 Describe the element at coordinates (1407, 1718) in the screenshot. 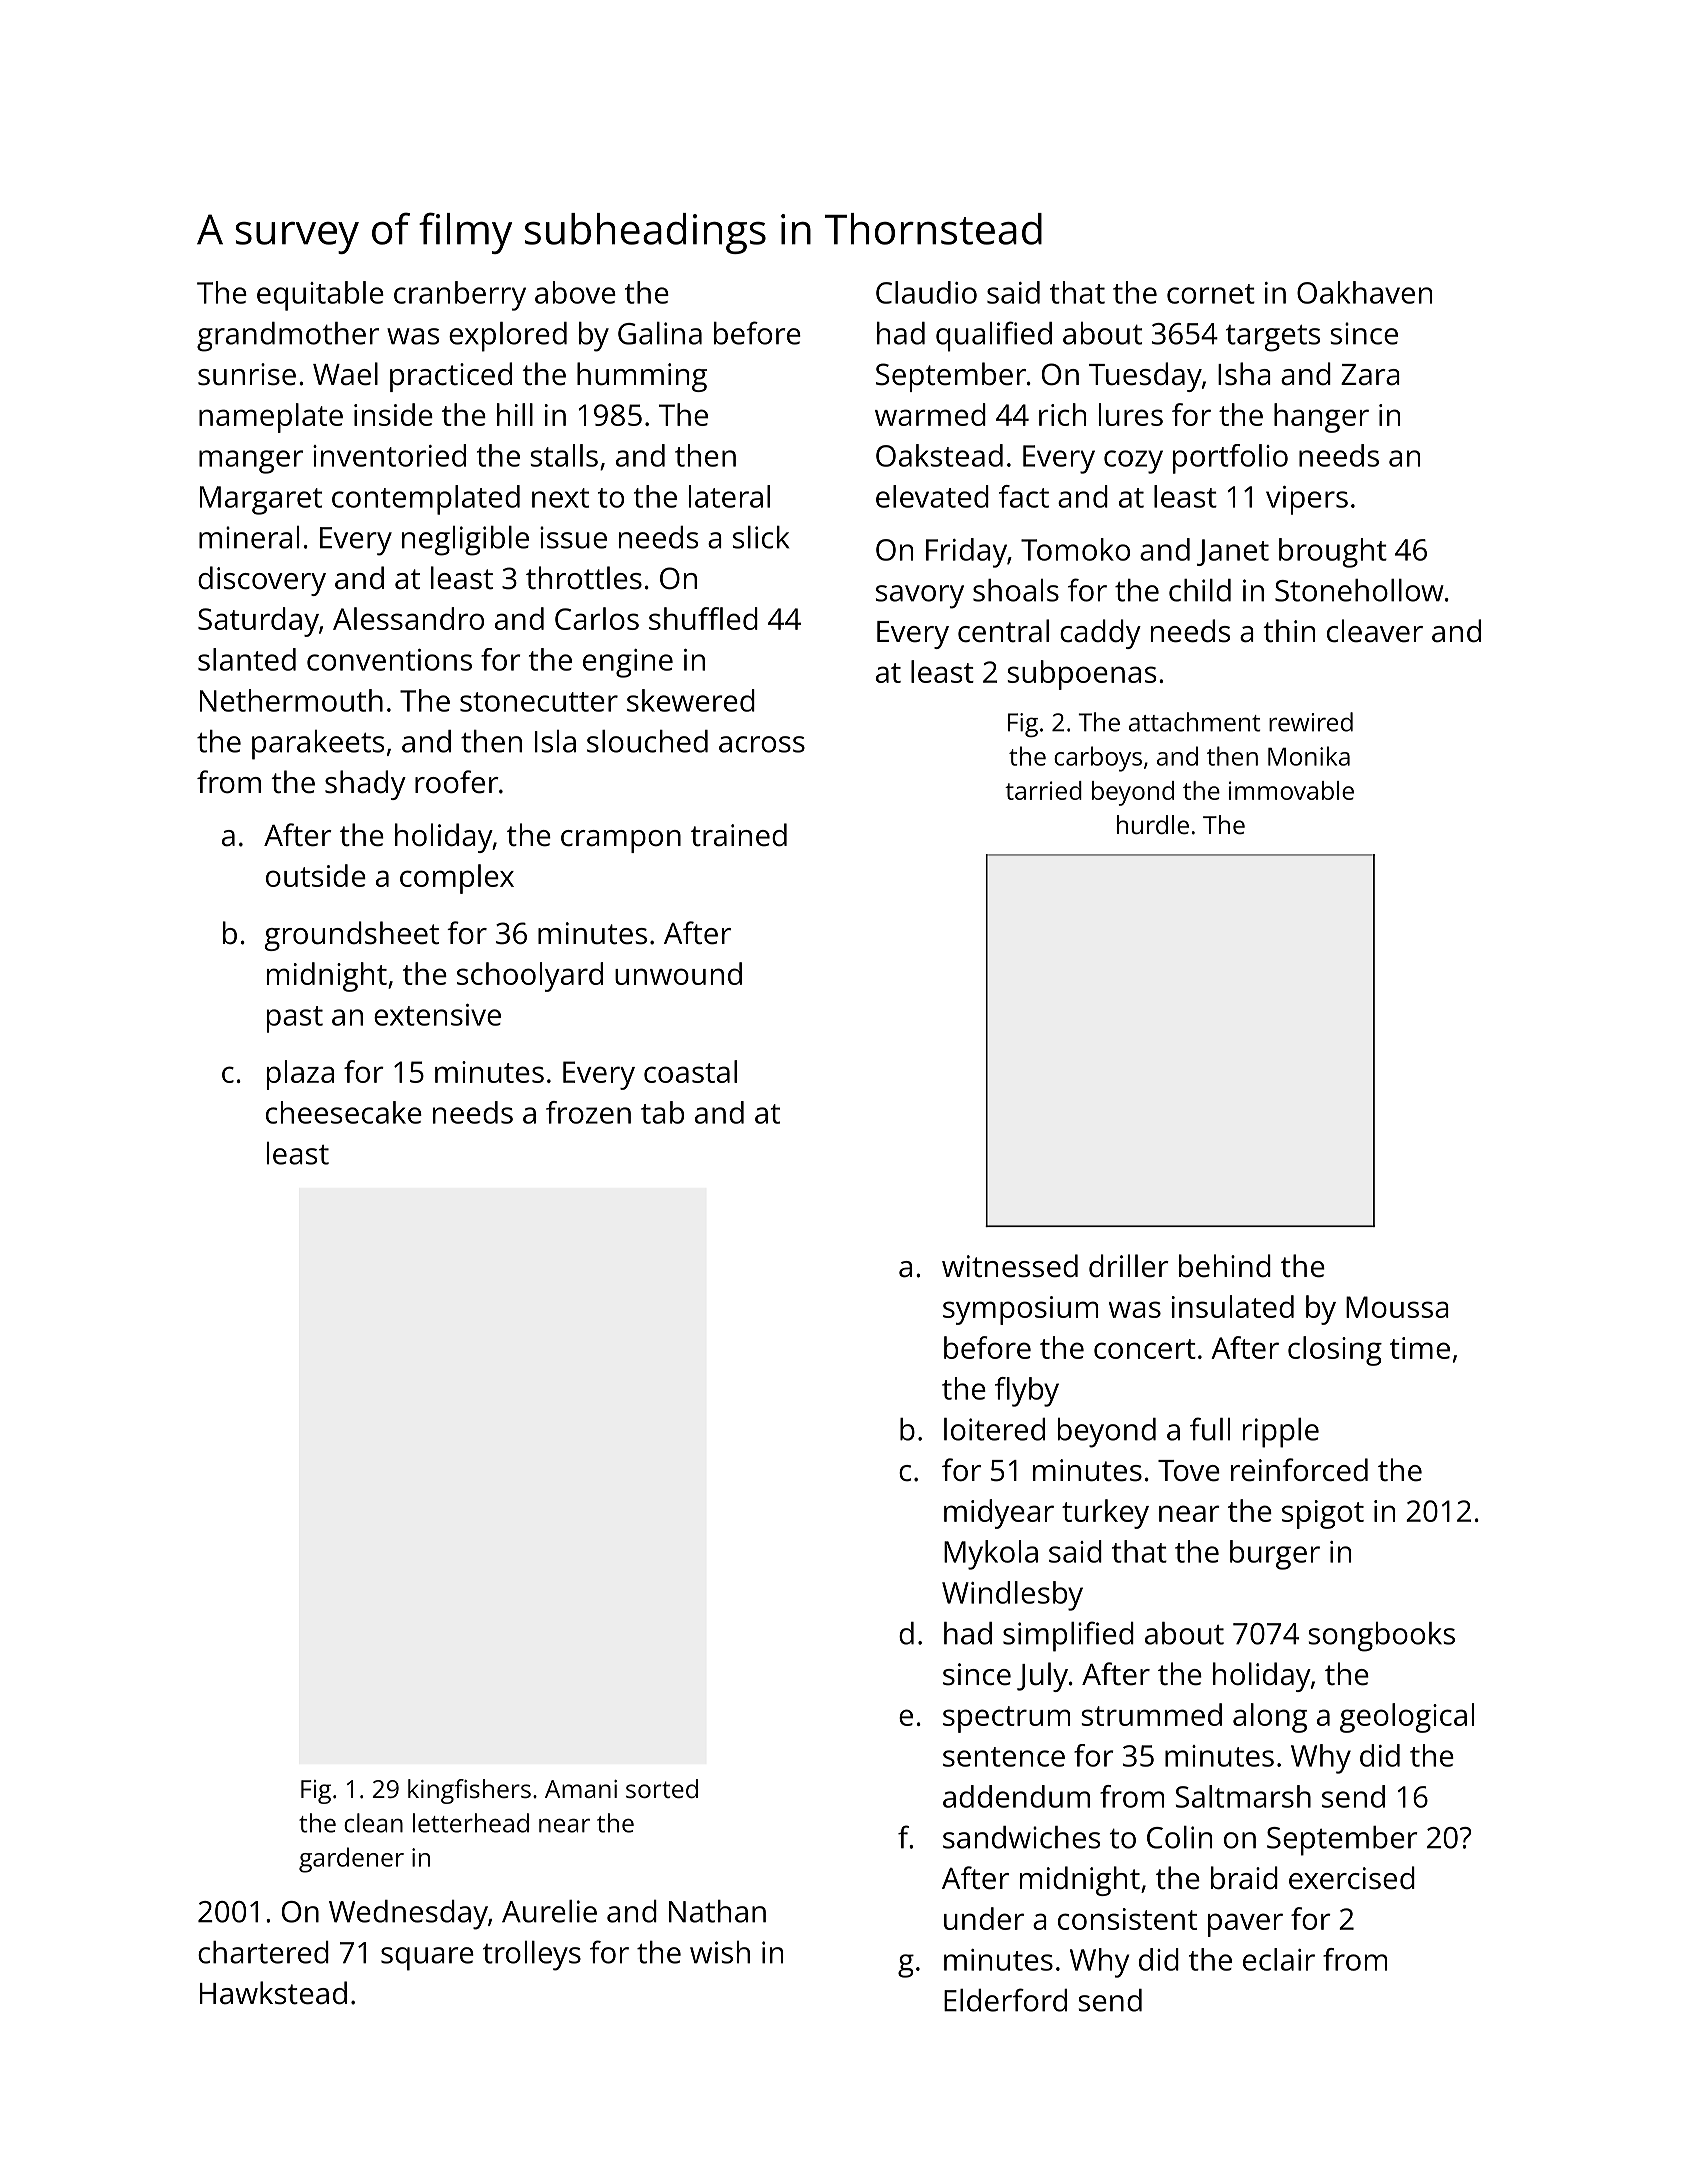

I see `geological` at that location.
